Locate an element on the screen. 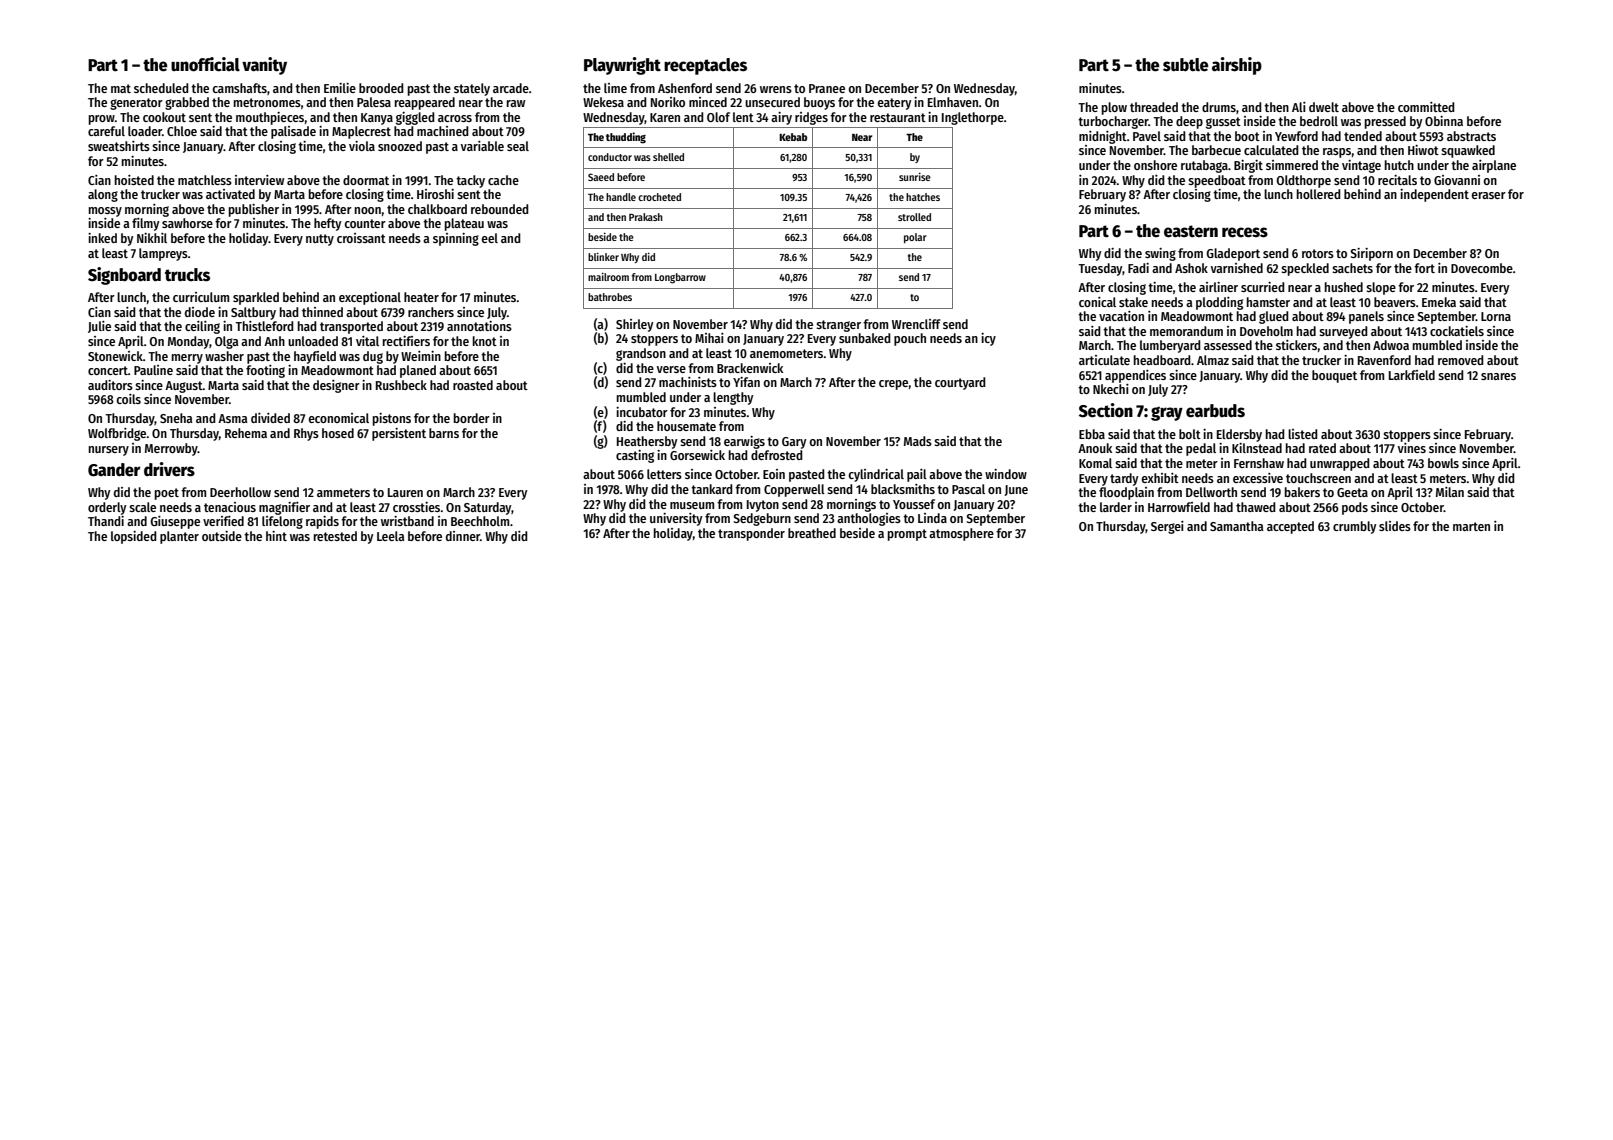 This screenshot has height=1140, width=1613. Playwright is located at coordinates (622, 66).
